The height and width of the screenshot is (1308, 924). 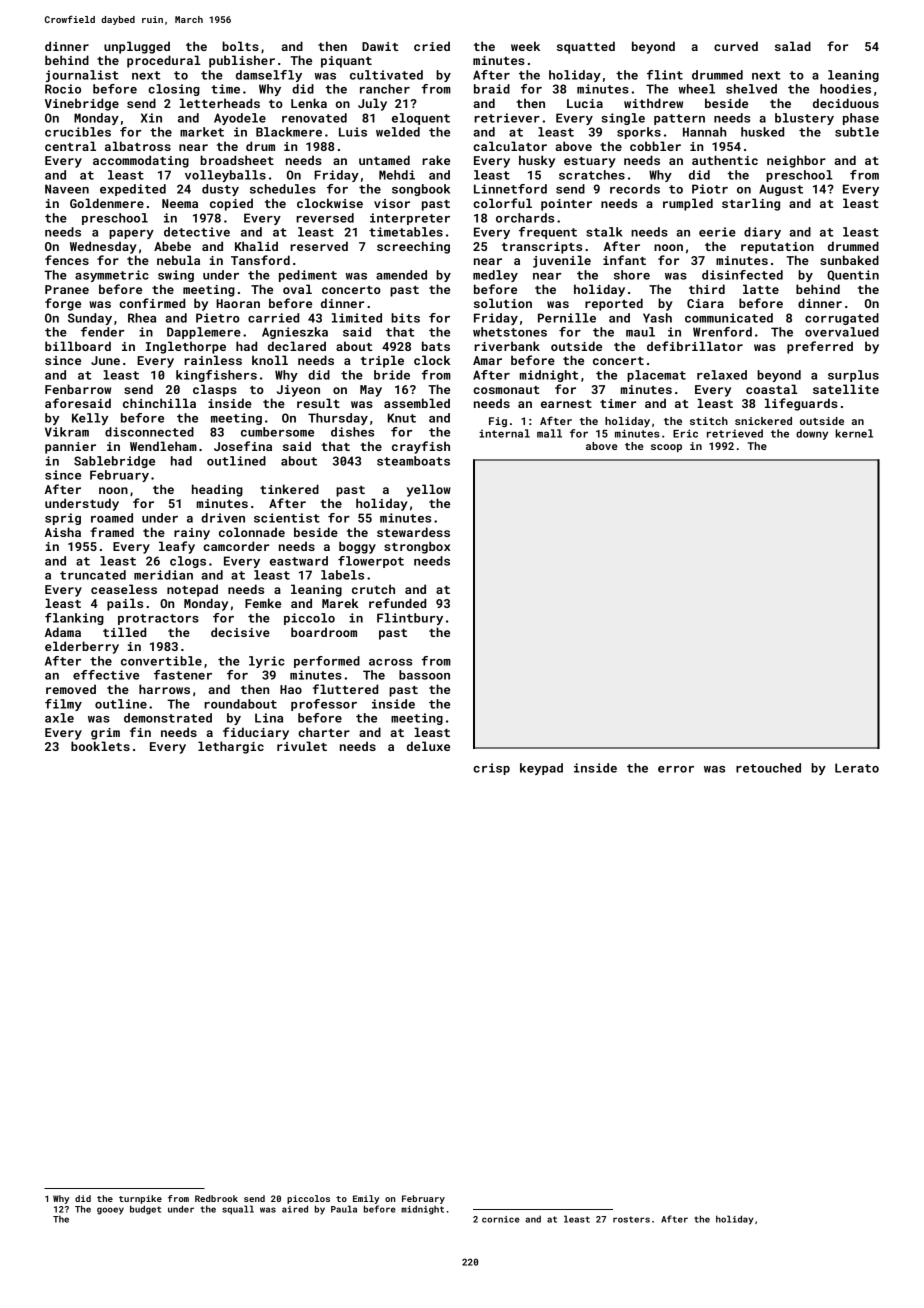 I want to click on mall, so click(x=549, y=433).
